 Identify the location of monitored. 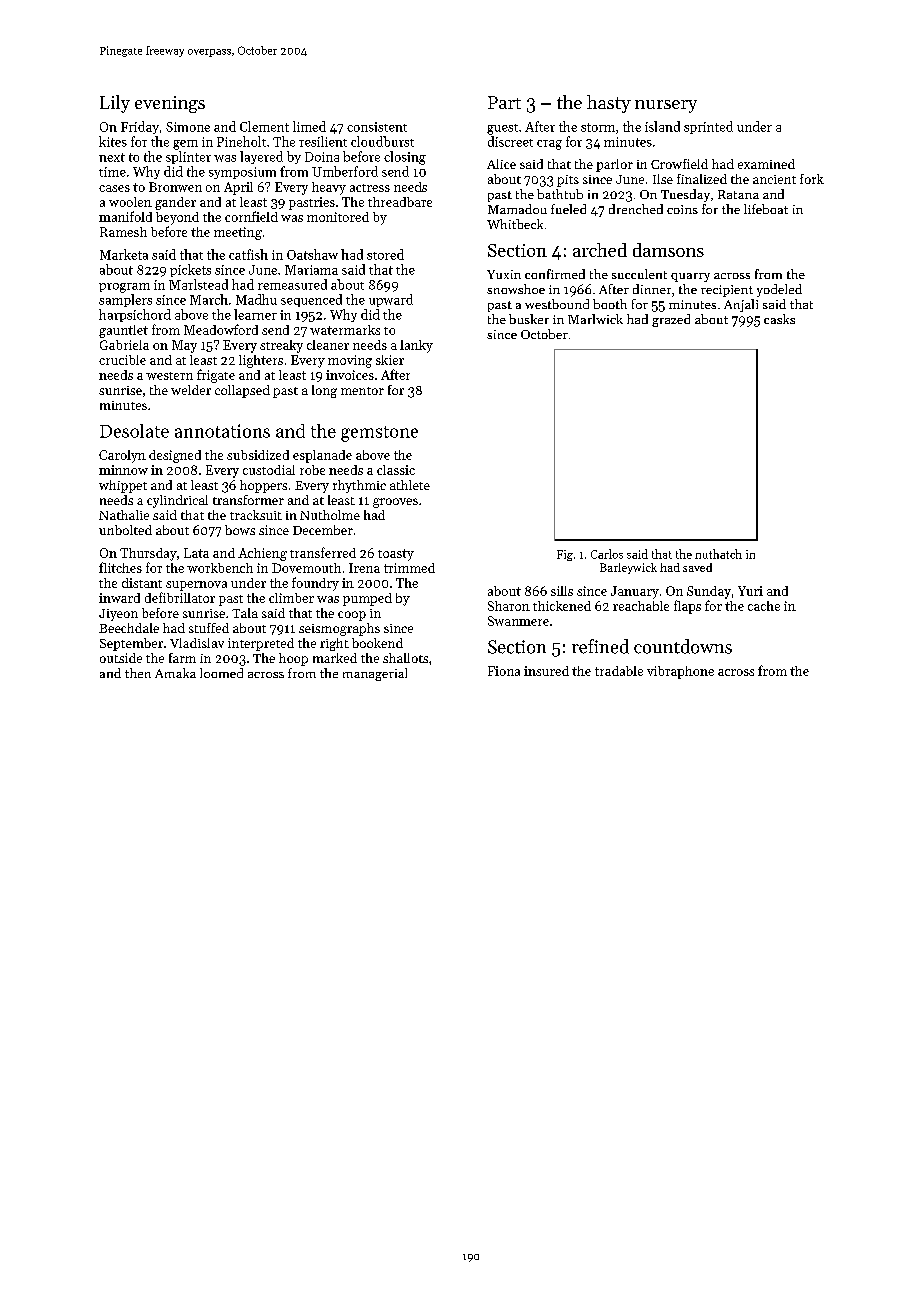
(338, 217).
